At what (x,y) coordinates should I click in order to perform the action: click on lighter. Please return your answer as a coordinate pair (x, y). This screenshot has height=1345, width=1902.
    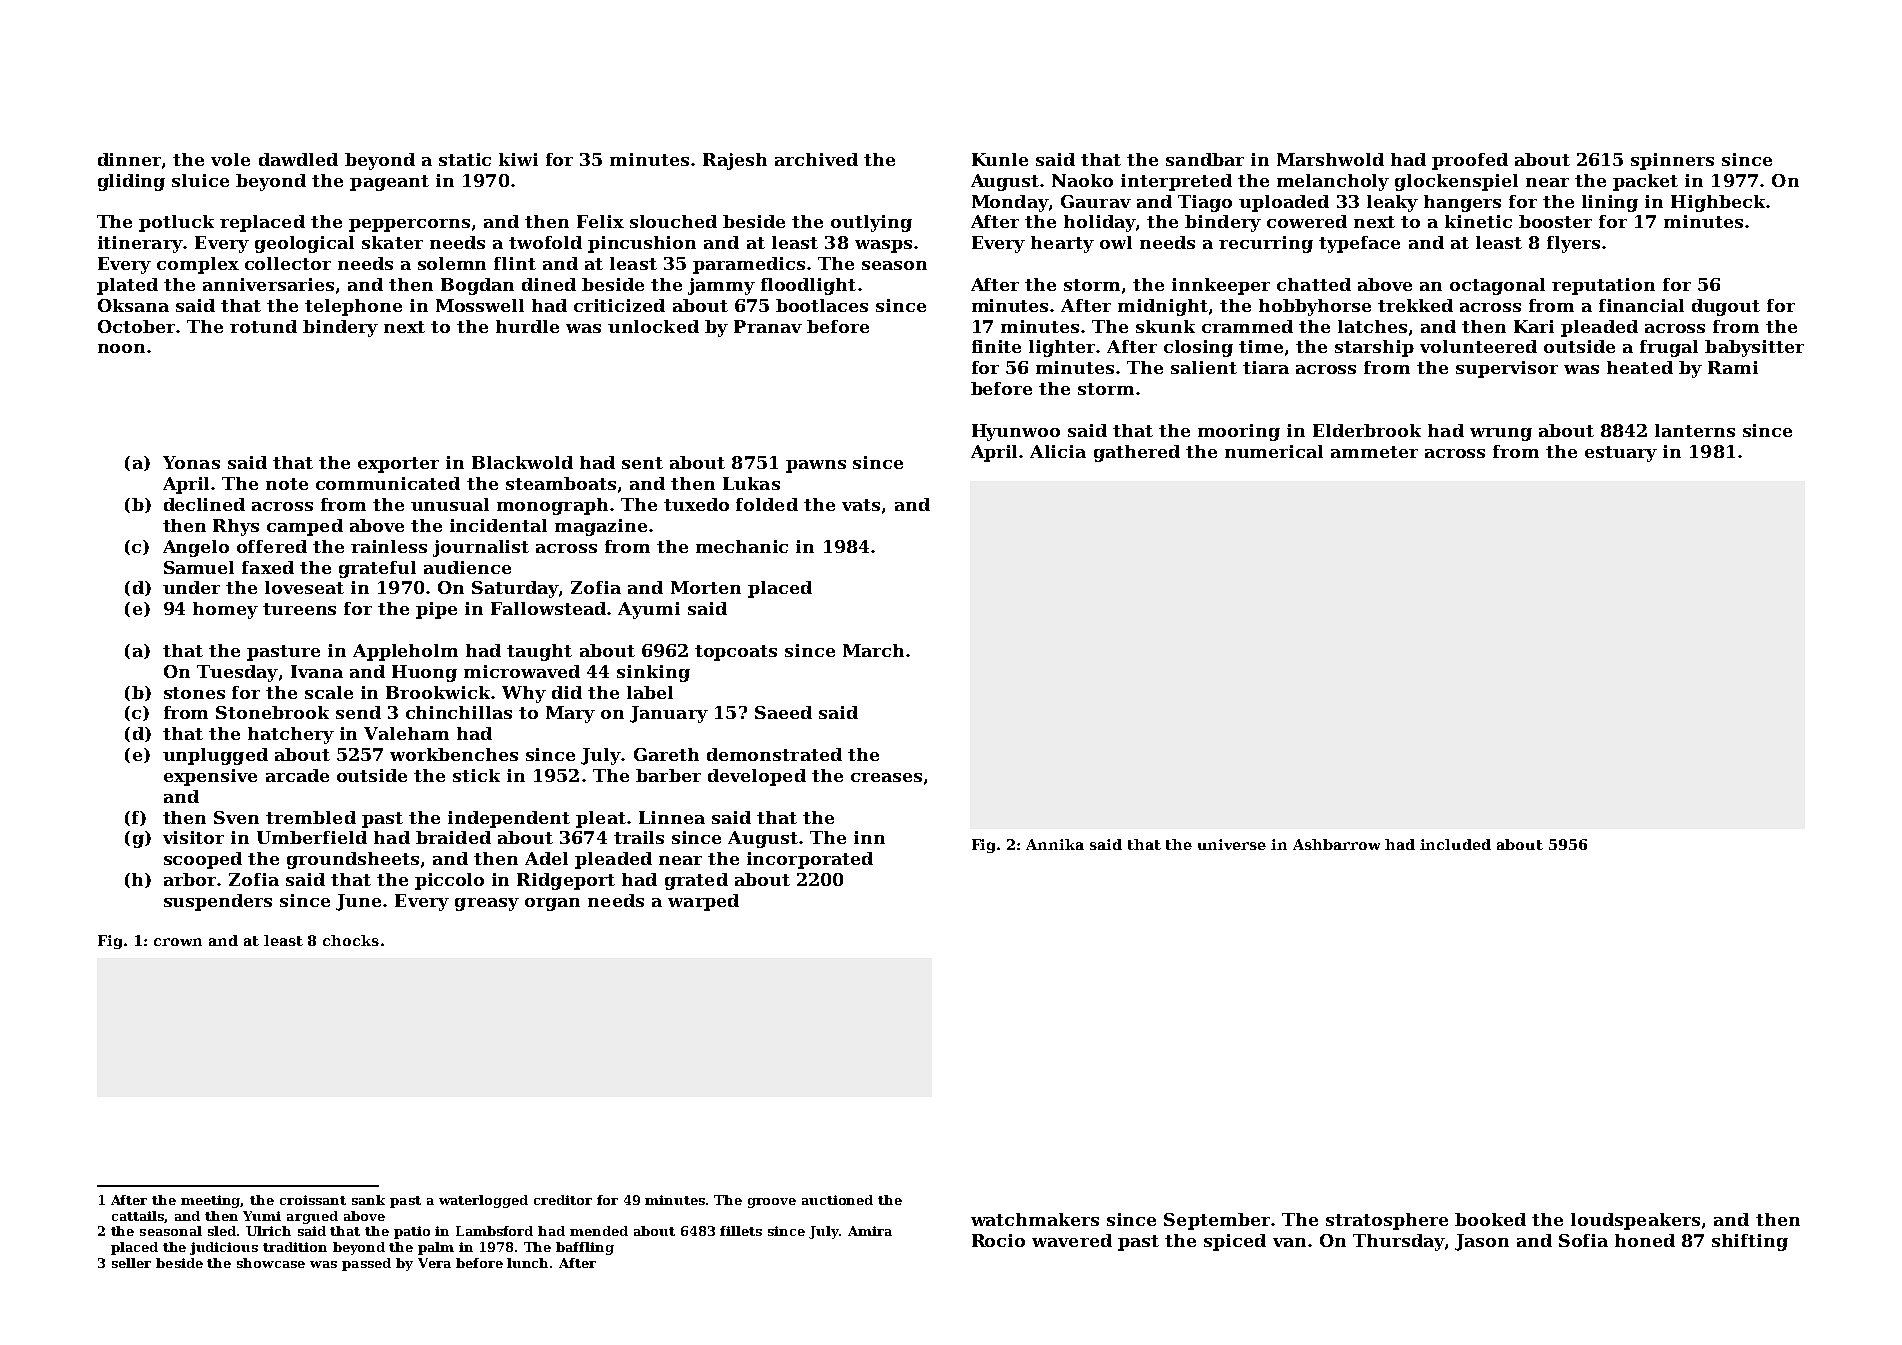
    Looking at the image, I should click on (1063, 348).
